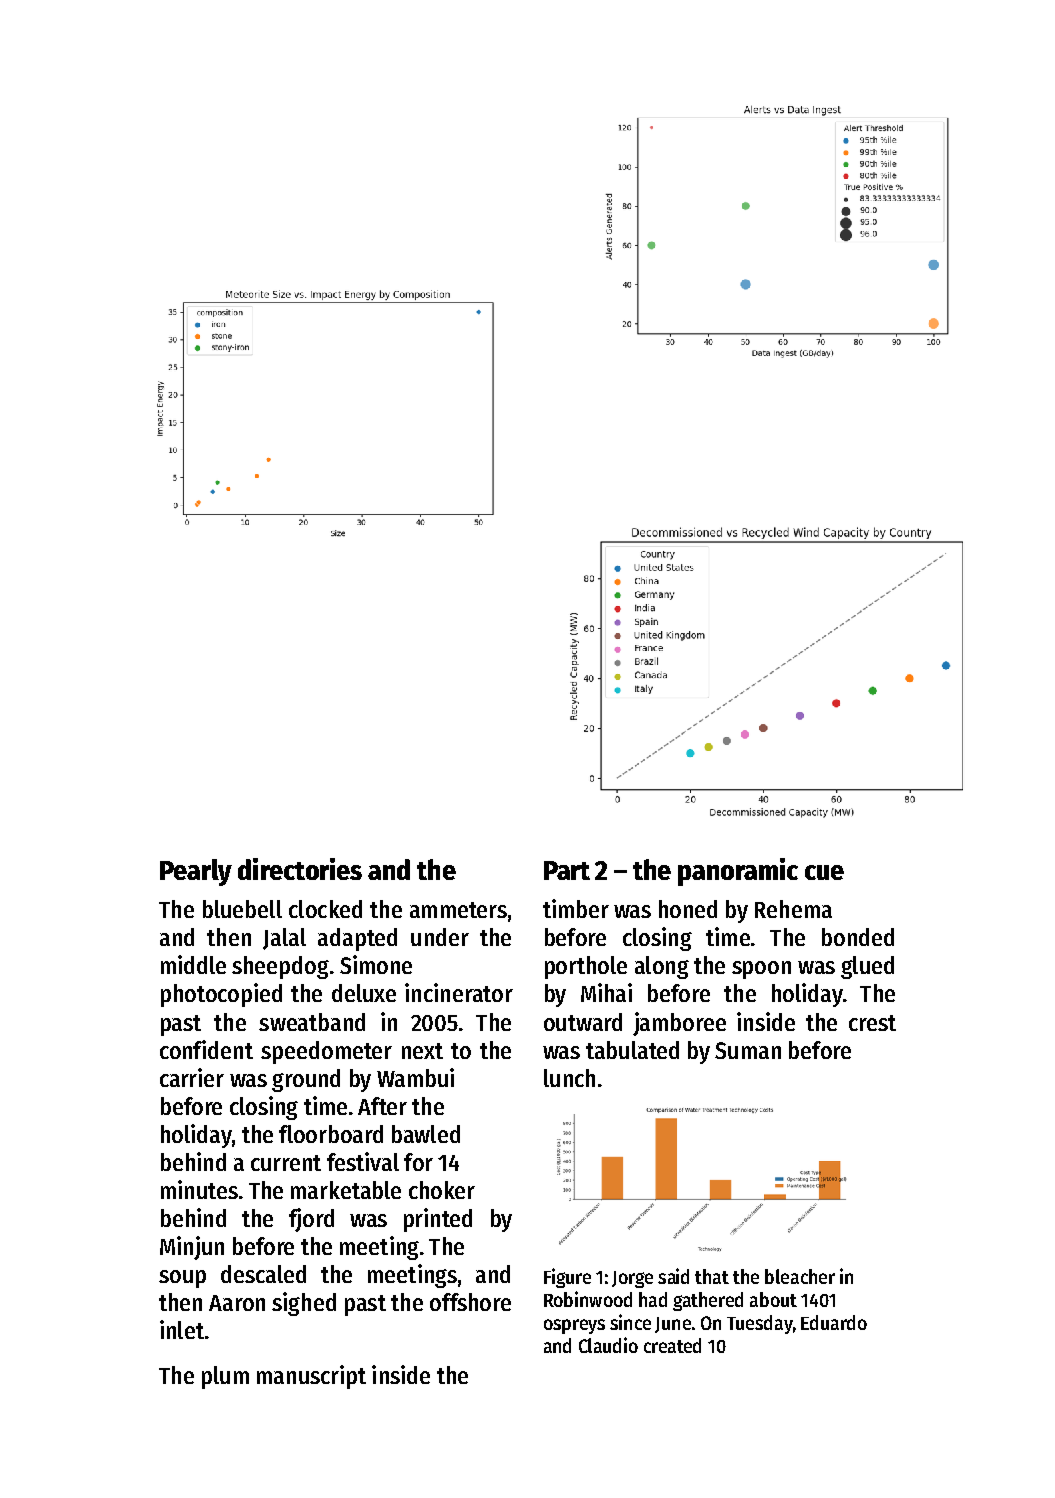  I want to click on printed, so click(438, 1220).
